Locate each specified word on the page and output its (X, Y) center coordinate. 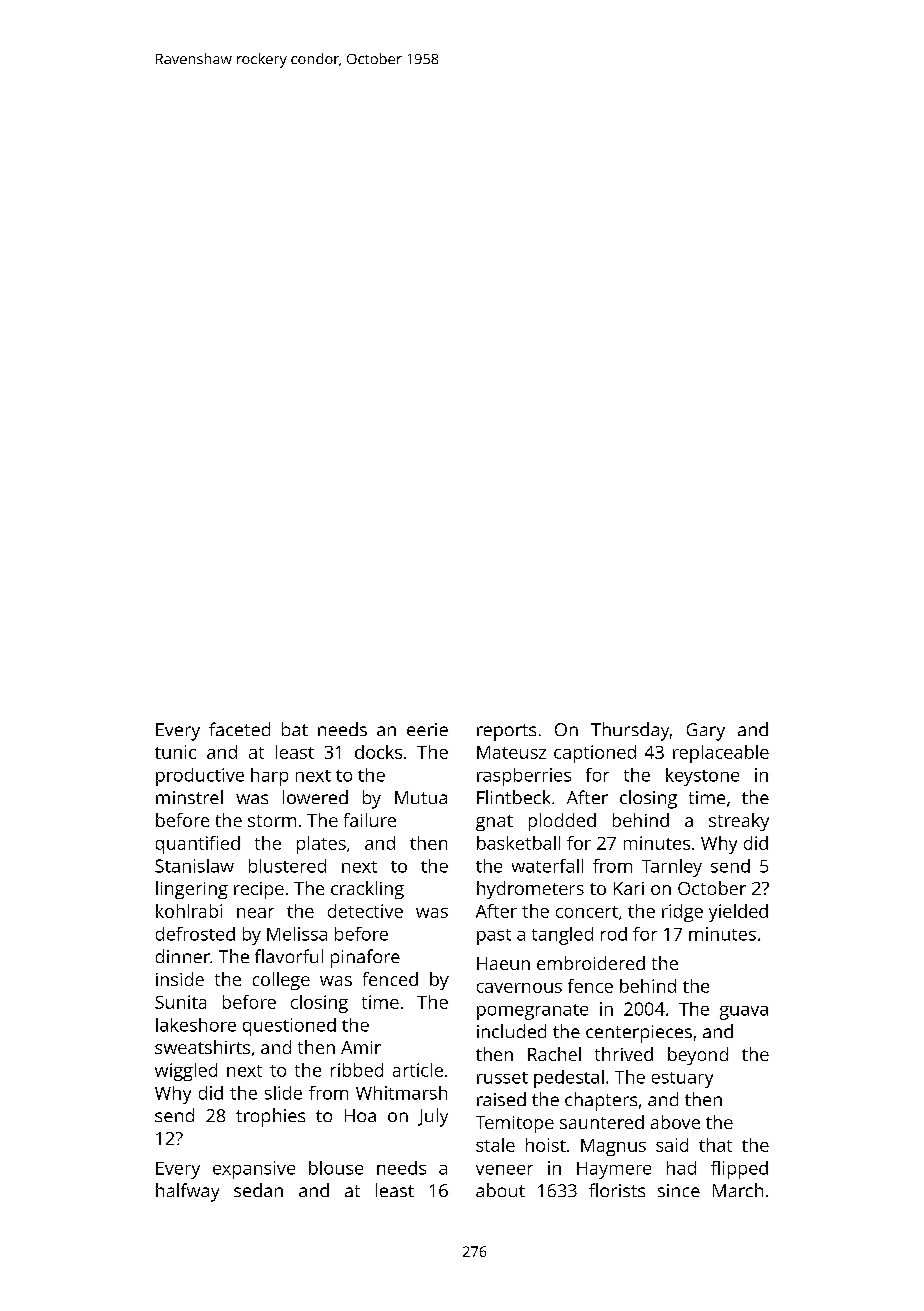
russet (502, 1078)
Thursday (630, 731)
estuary (682, 1080)
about (500, 1190)
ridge (682, 913)
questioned (289, 1027)
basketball (518, 843)
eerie (427, 729)
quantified (198, 845)
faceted (239, 729)
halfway (187, 1192)
